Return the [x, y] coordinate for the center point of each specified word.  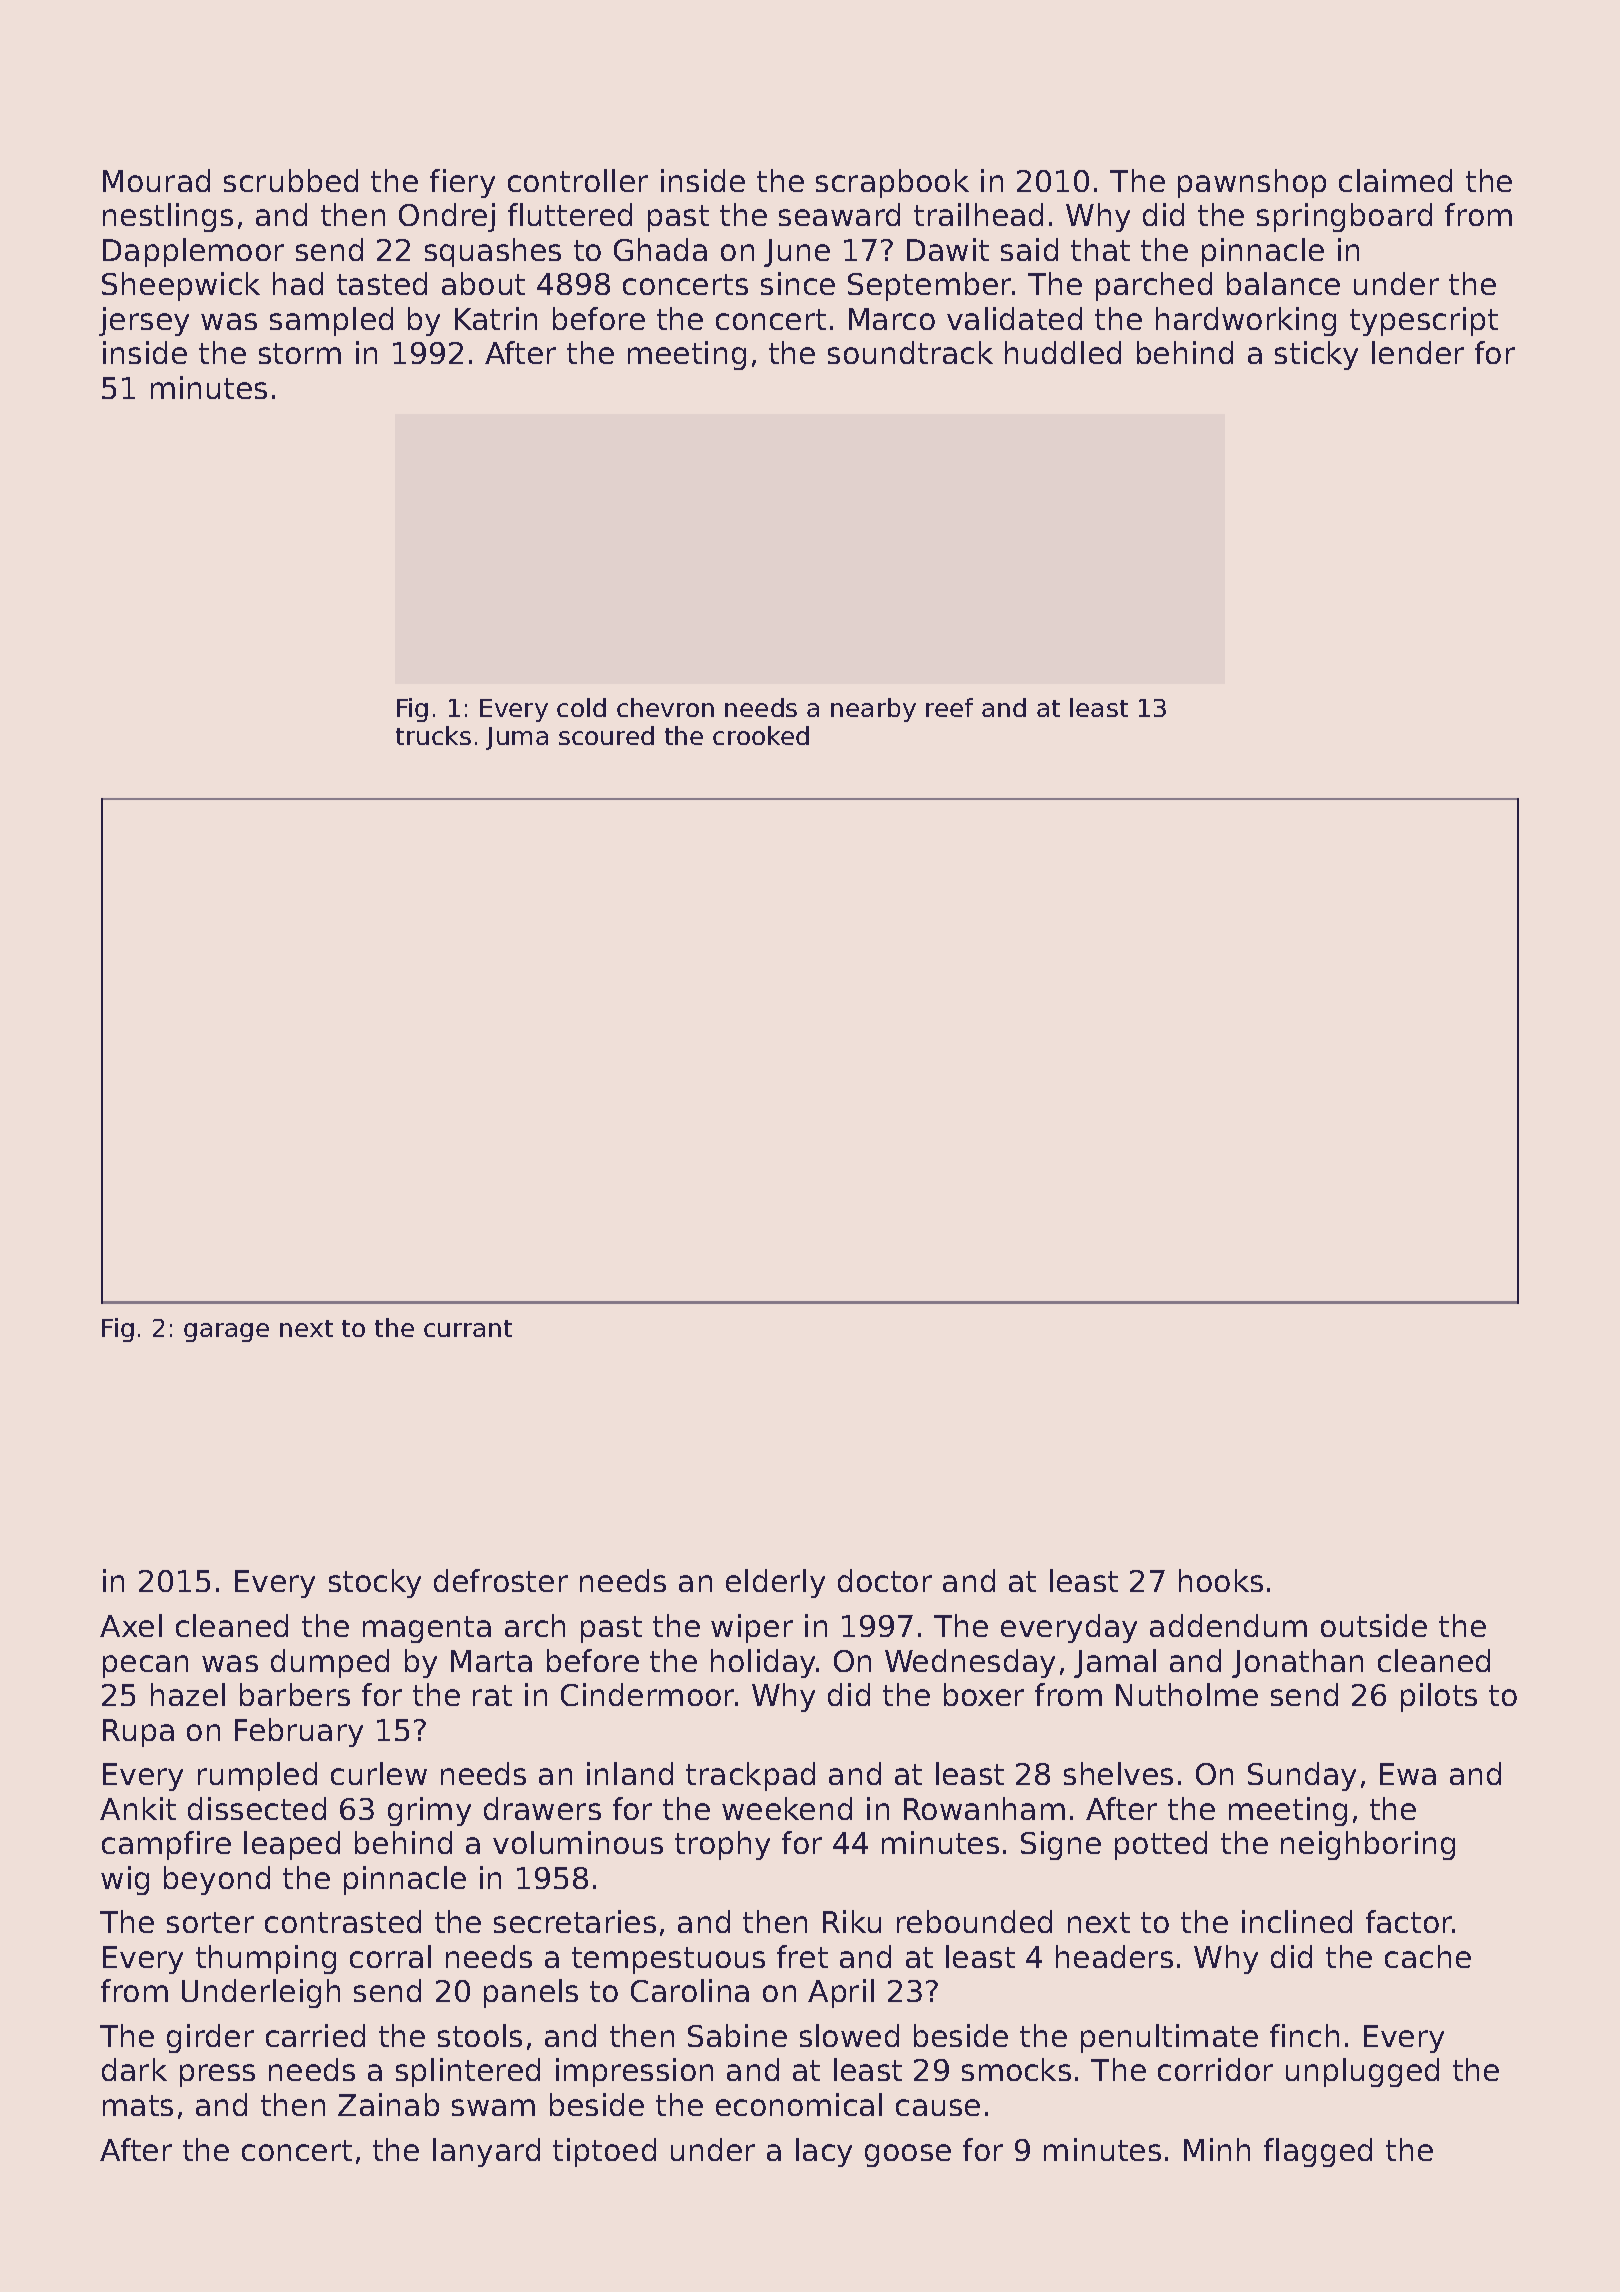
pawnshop [1252, 183]
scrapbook [892, 183]
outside [1374, 1625]
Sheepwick [181, 286]
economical [799, 2104]
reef [949, 707]
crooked [761, 735]
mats [138, 2105]
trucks [433, 735]
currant [468, 1328]
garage [226, 1332]
